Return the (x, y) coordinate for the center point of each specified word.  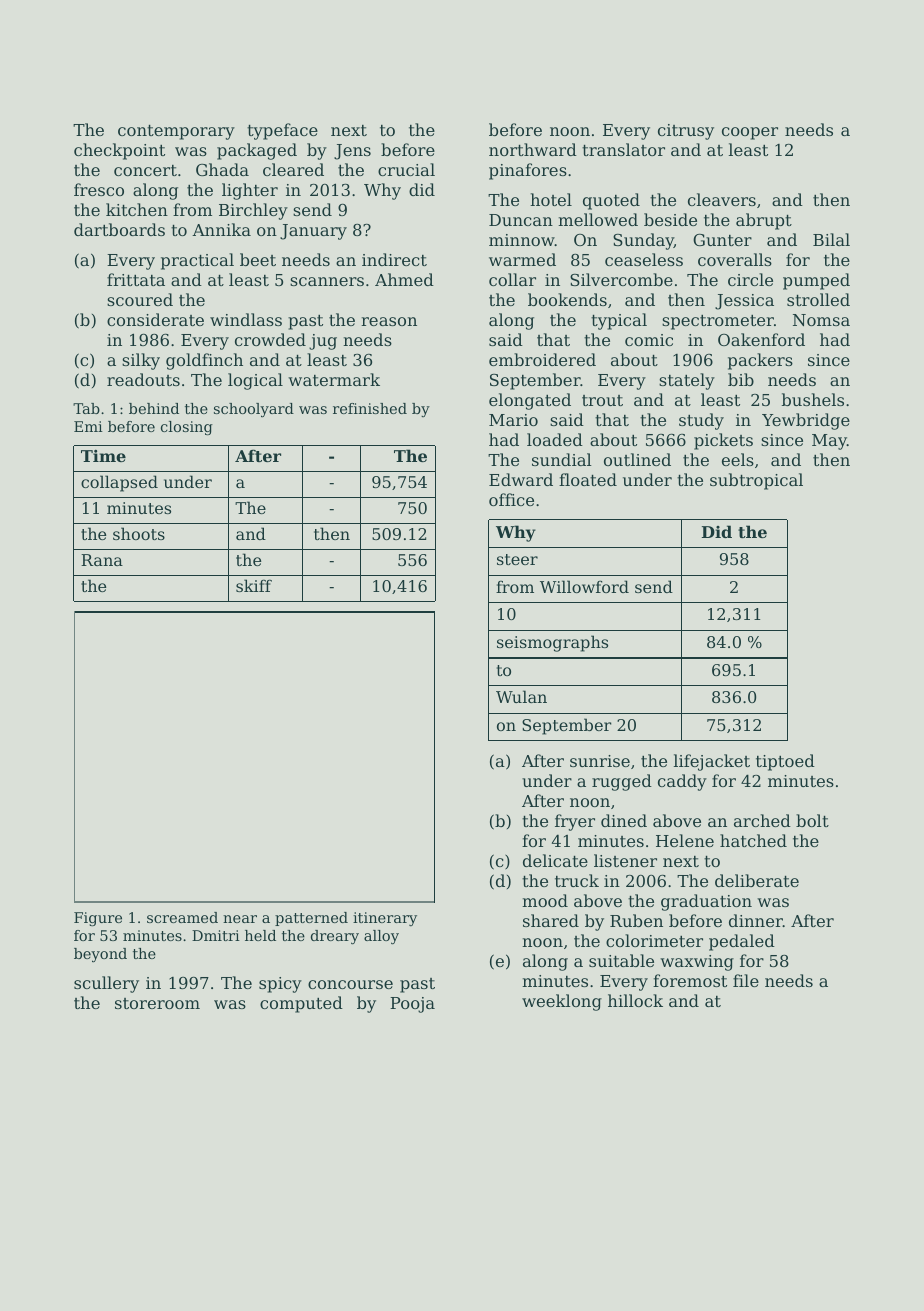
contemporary (176, 132)
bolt (812, 820)
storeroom (157, 1003)
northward (533, 149)
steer (517, 559)
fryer (575, 822)
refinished (370, 408)
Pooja (412, 1005)
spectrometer (718, 322)
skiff (254, 585)
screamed (182, 917)
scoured (140, 299)
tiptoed (785, 762)
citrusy (686, 132)
